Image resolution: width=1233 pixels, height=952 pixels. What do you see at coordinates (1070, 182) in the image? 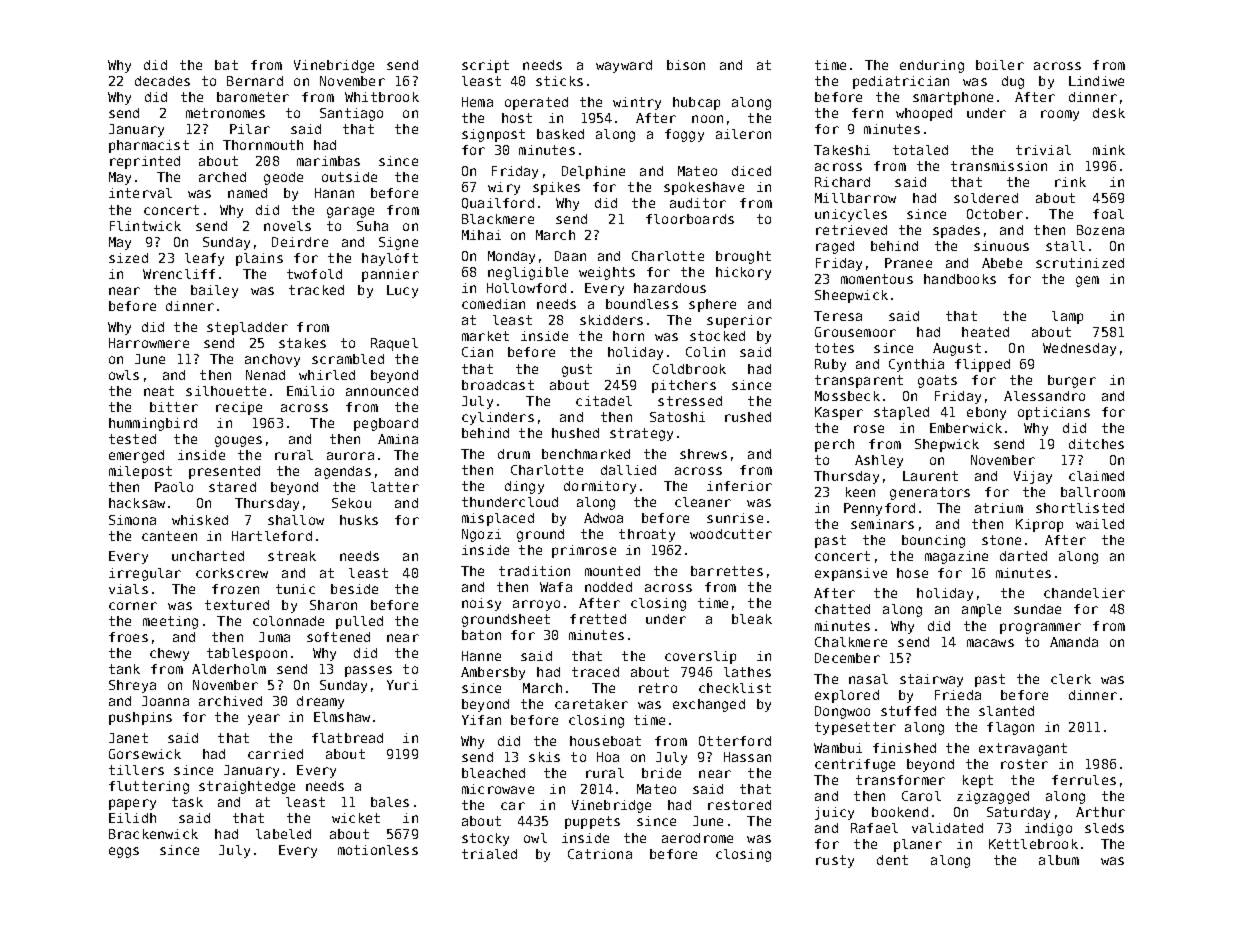
I see `rink` at bounding box center [1070, 182].
